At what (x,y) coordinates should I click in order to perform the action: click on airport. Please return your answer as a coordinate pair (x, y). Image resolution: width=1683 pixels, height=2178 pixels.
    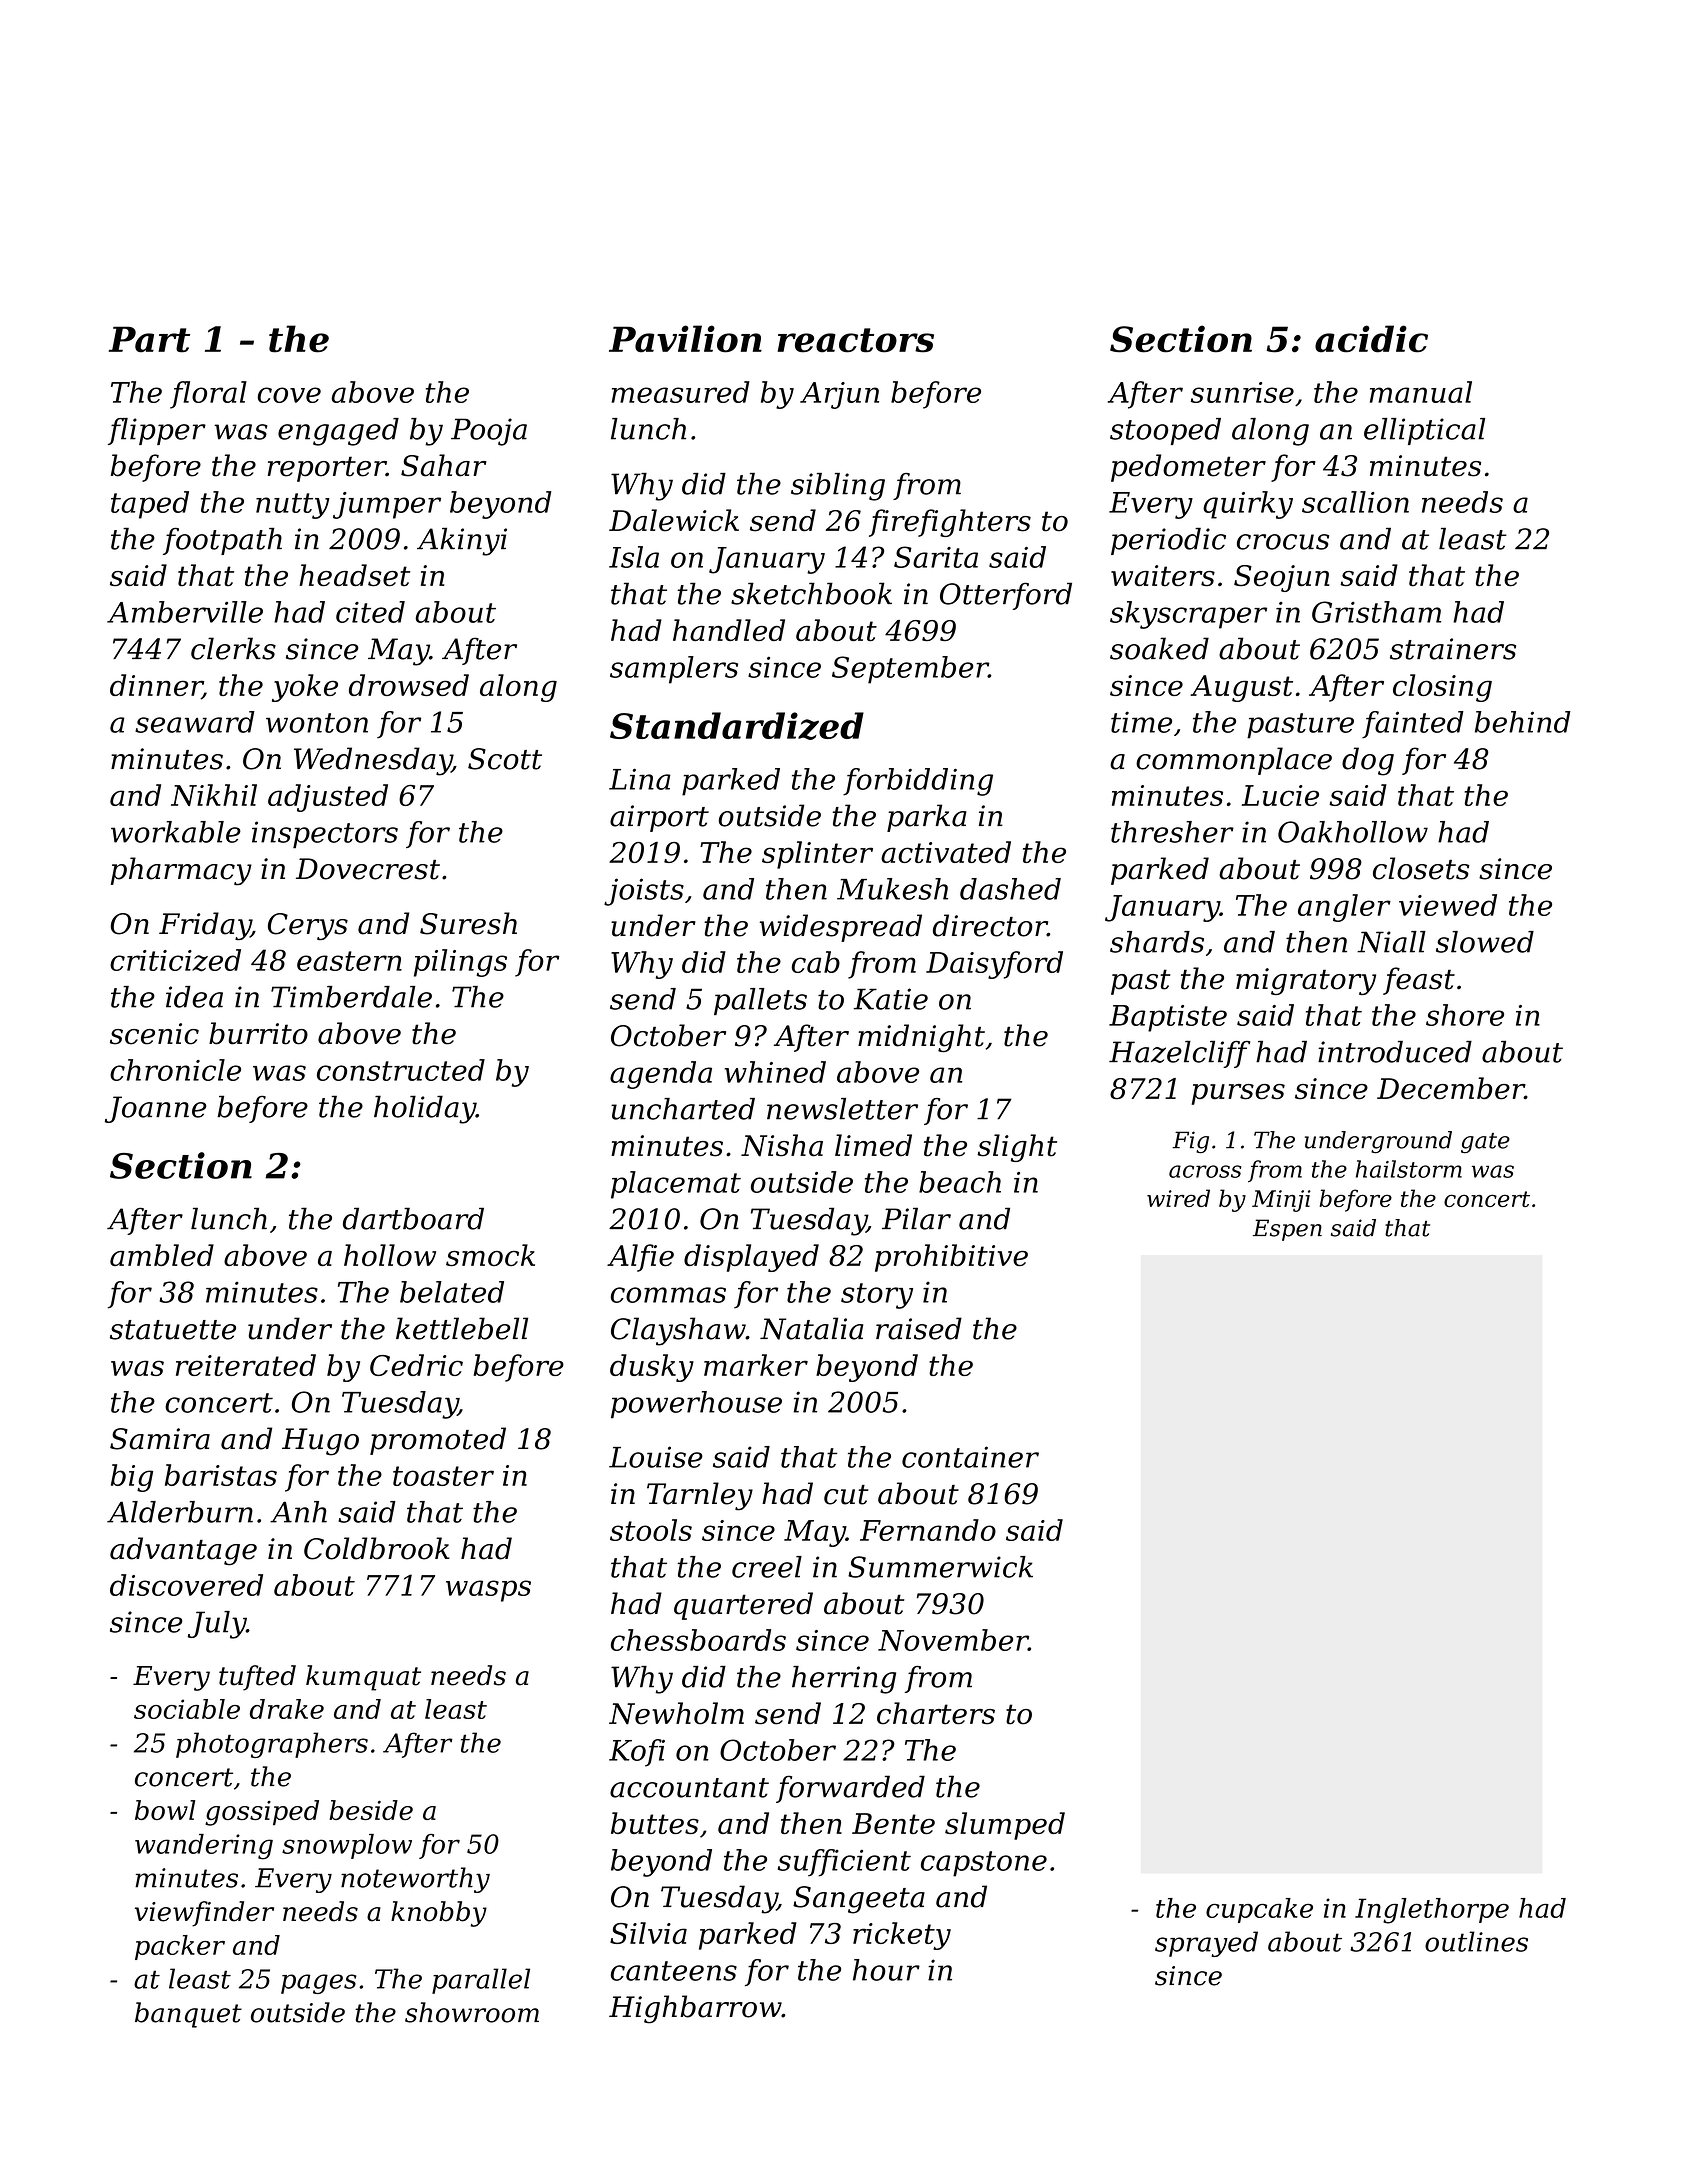
    Looking at the image, I should click on (659, 818).
